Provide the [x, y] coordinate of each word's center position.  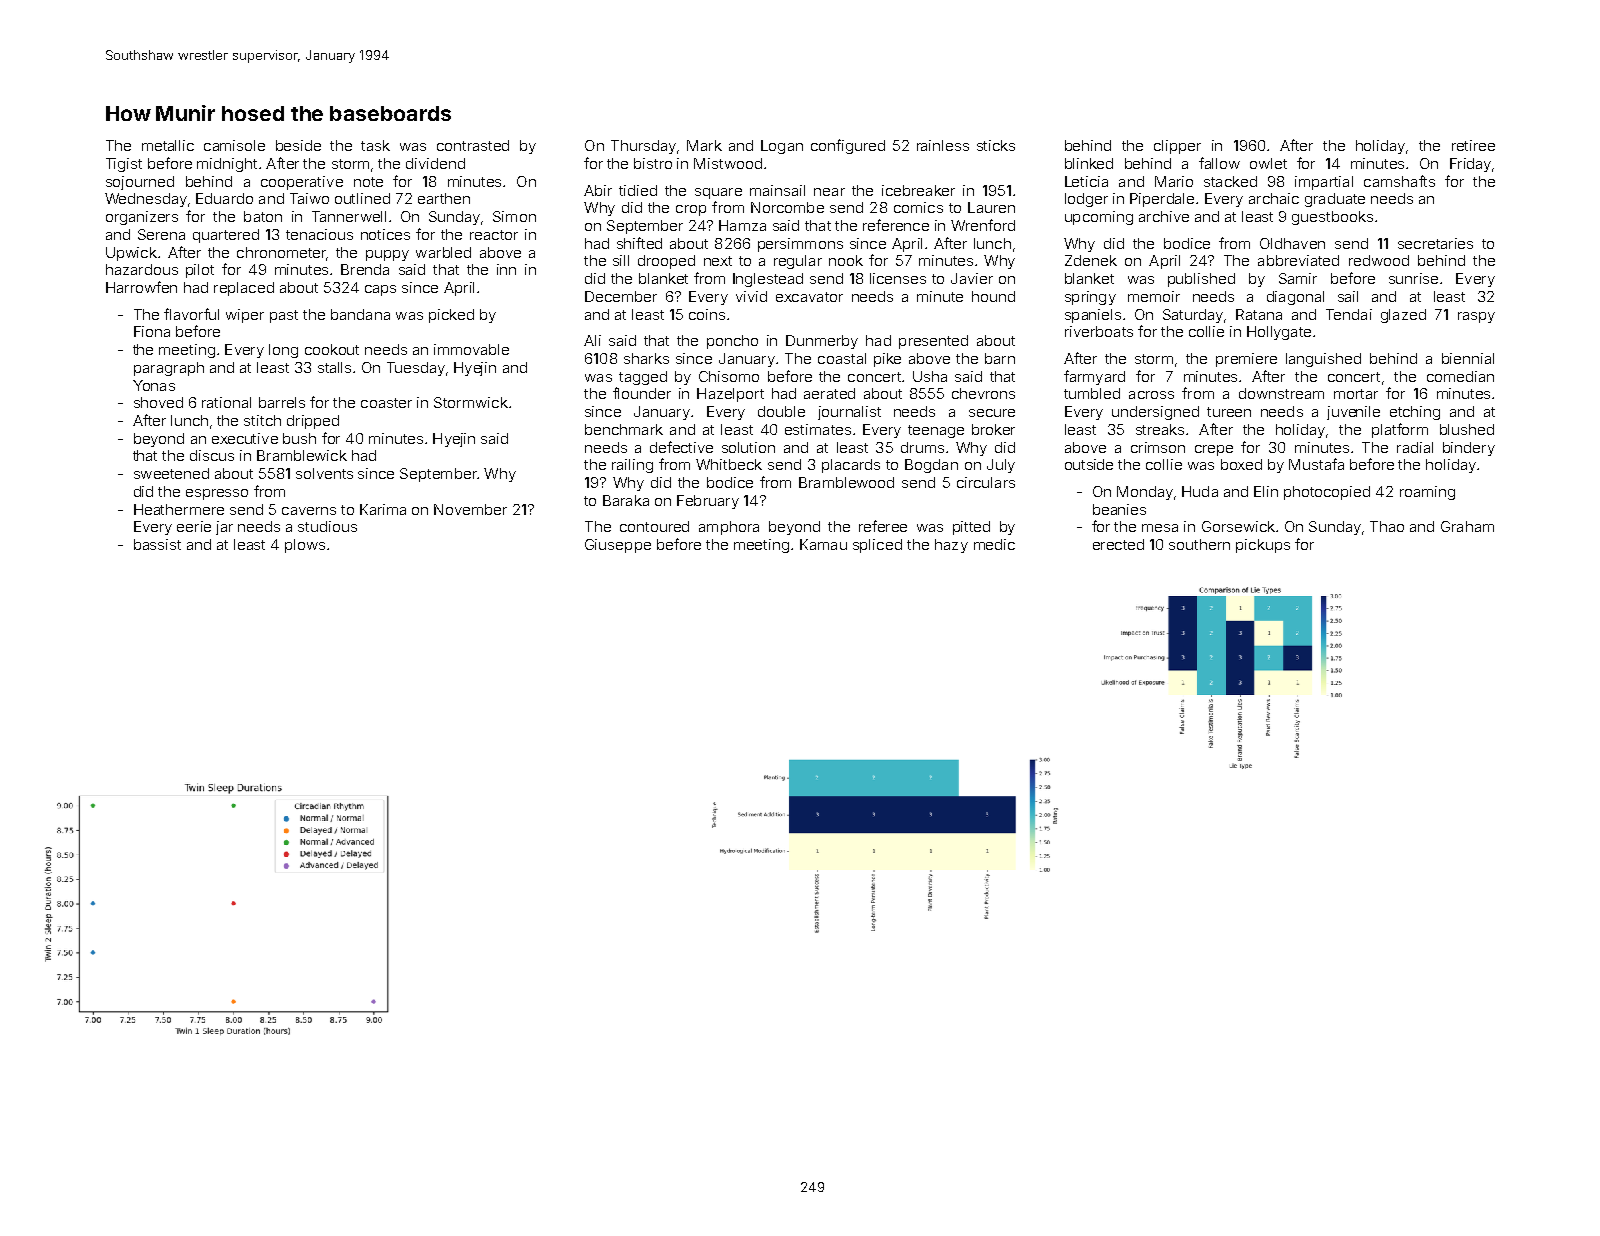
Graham [1467, 526]
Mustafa [1316, 464]
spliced [877, 546]
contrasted [473, 145]
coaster [386, 403]
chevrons [983, 393]
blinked [1089, 163]
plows [305, 546]
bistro [653, 163]
